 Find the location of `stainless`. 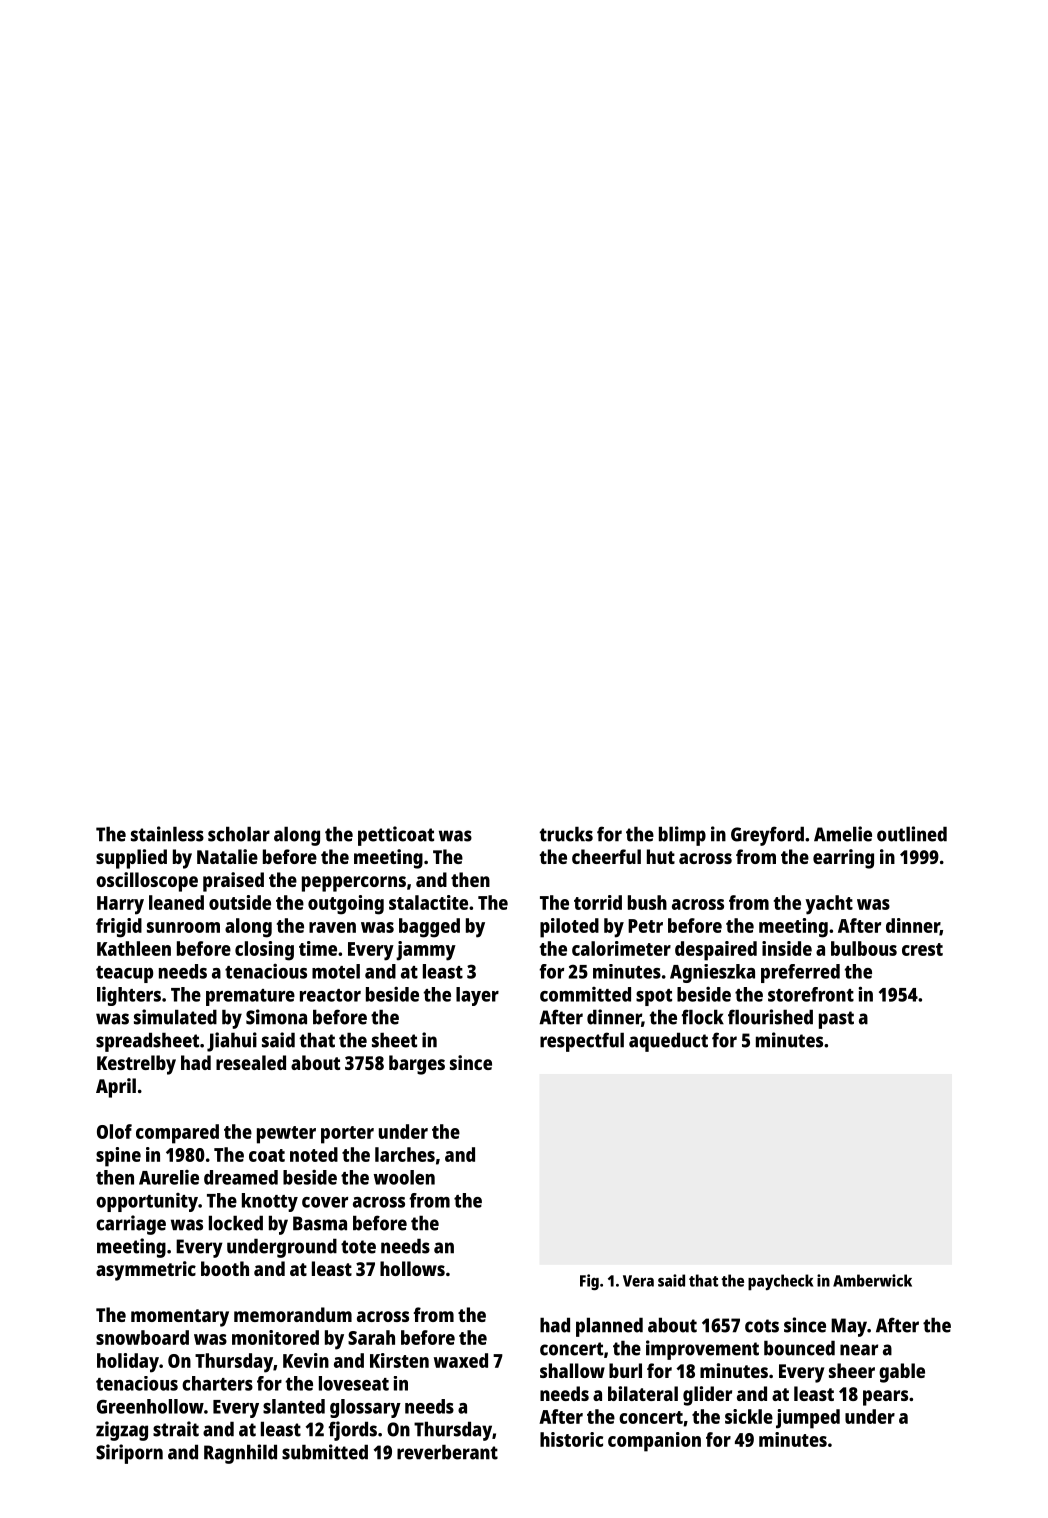

stainless is located at coordinates (167, 834).
